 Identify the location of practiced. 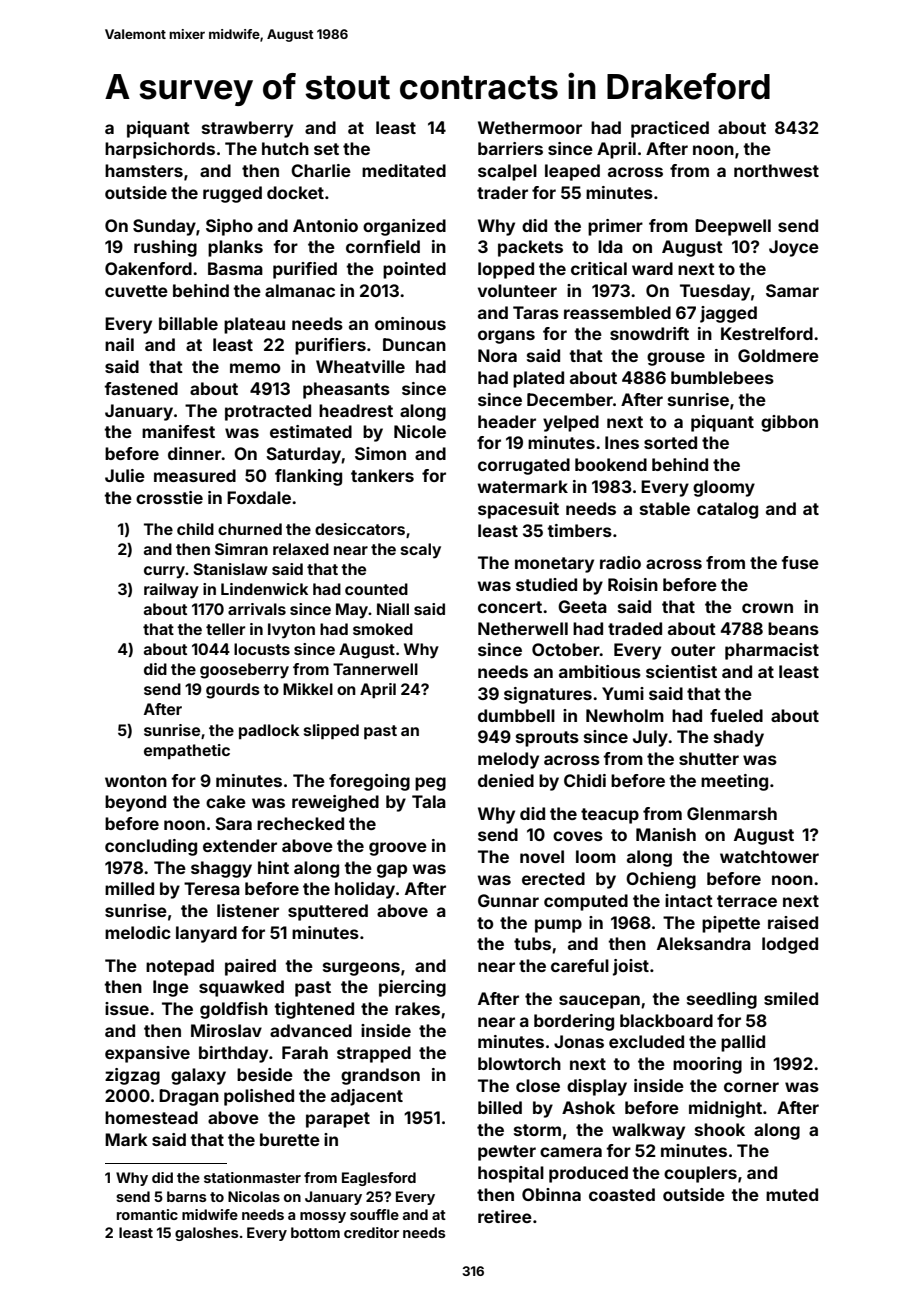
(670, 129).
